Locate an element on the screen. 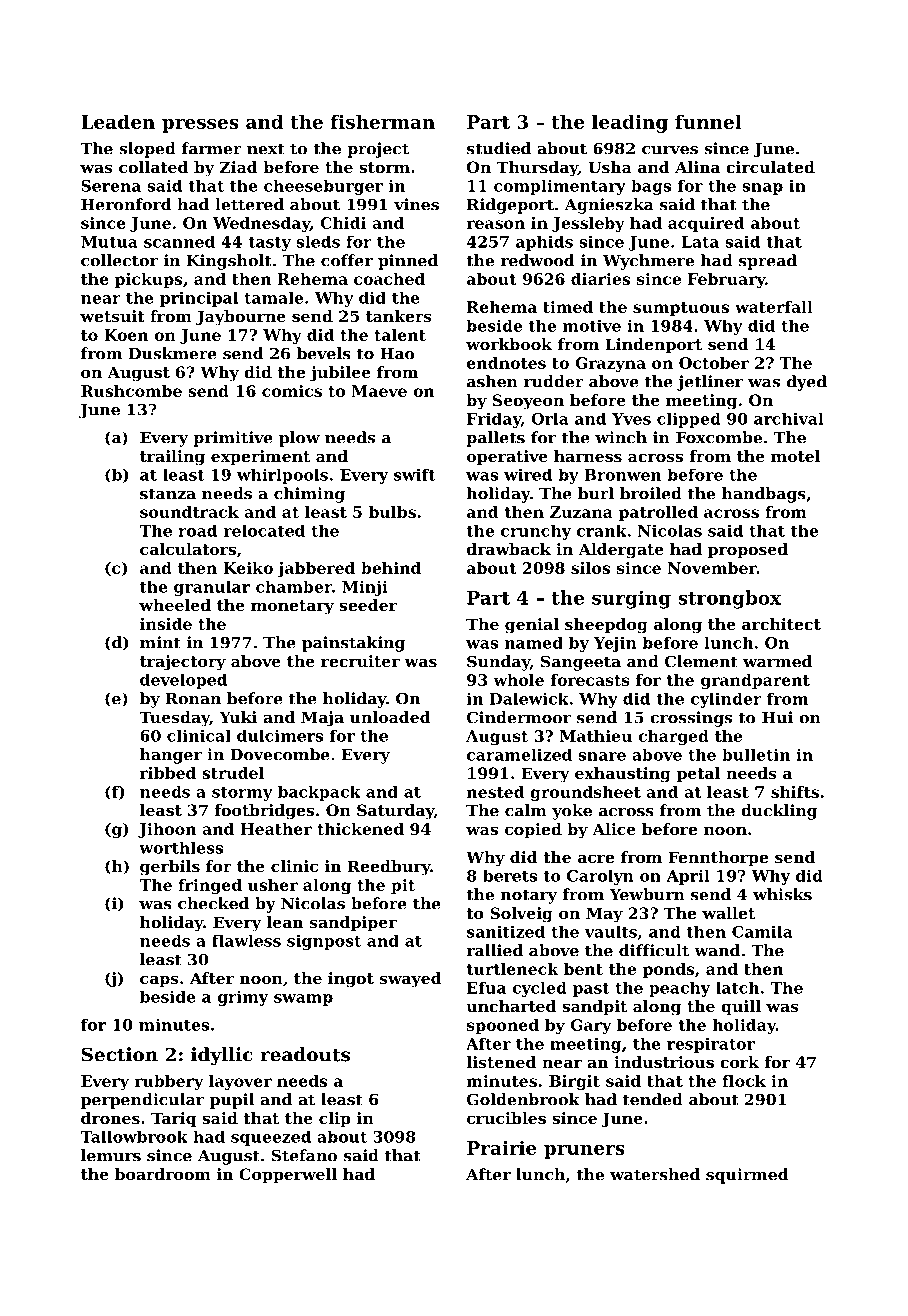 Image resolution: width=908 pixels, height=1316 pixels. presses is located at coordinates (200, 126).
